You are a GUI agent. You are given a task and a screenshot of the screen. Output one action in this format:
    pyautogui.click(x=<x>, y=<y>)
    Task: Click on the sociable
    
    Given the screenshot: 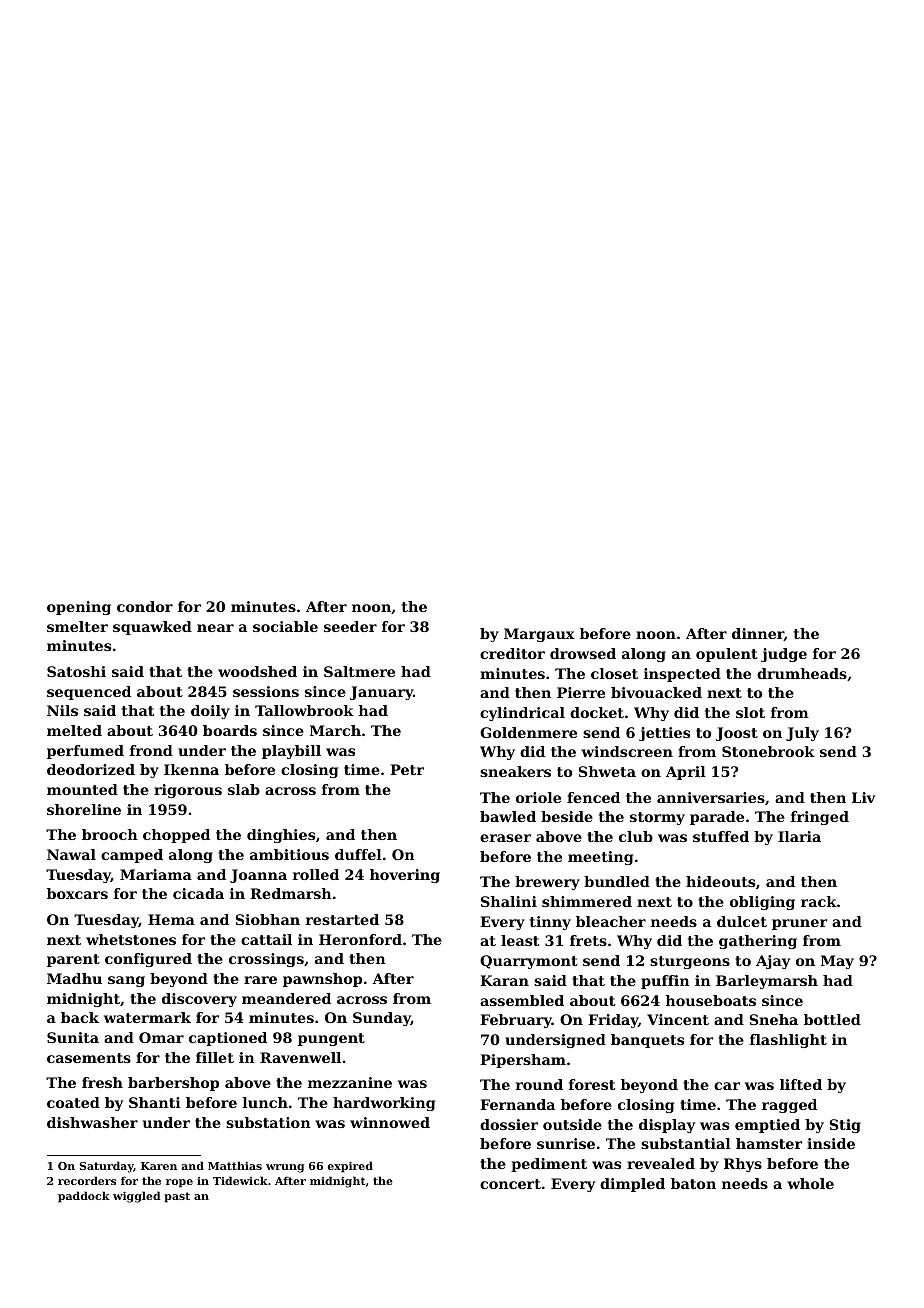 What is the action you would take?
    pyautogui.click(x=285, y=626)
